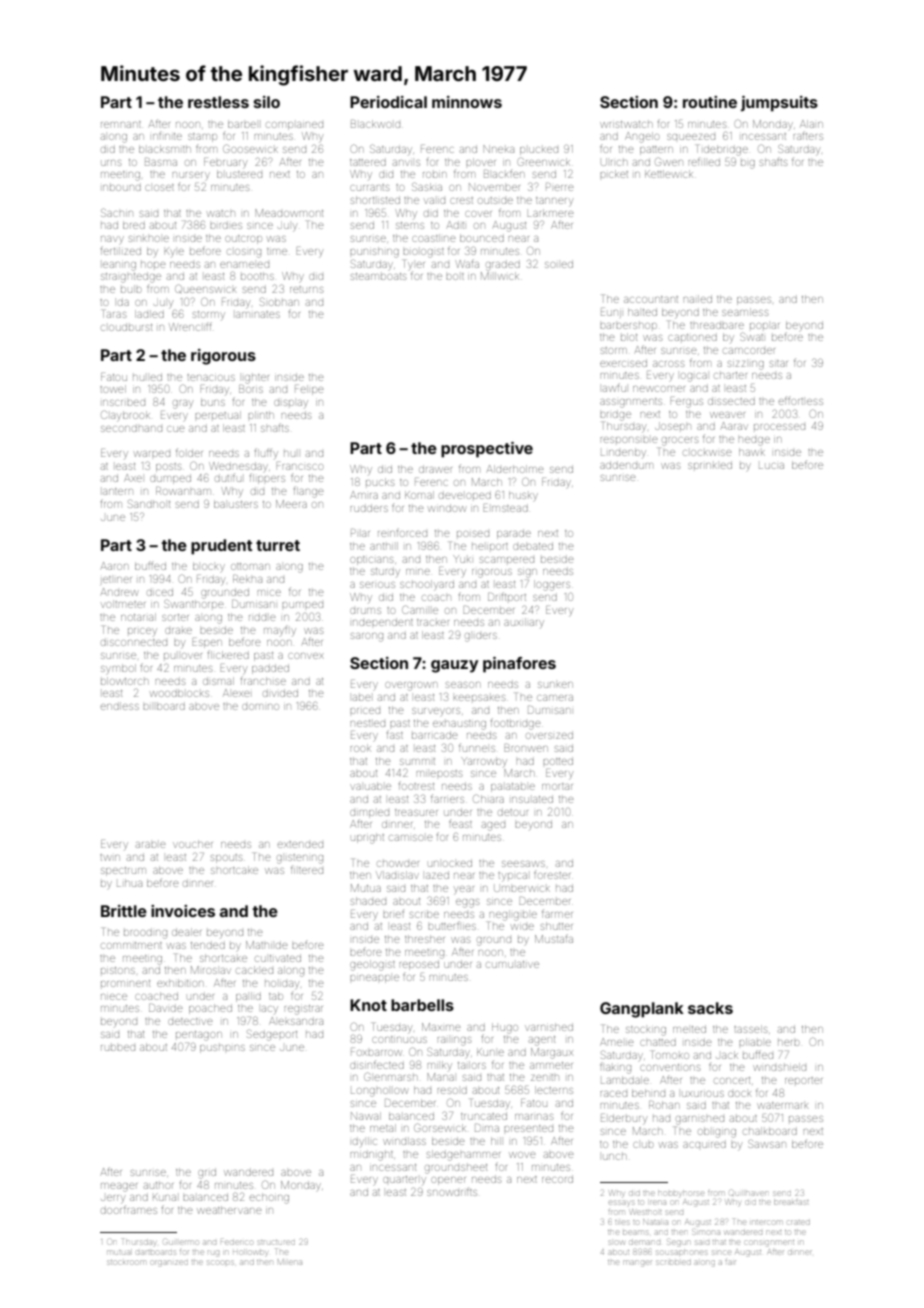 The width and height of the screenshot is (924, 1308). Describe the element at coordinates (513, 964) in the screenshot. I see `cumulative` at that location.
